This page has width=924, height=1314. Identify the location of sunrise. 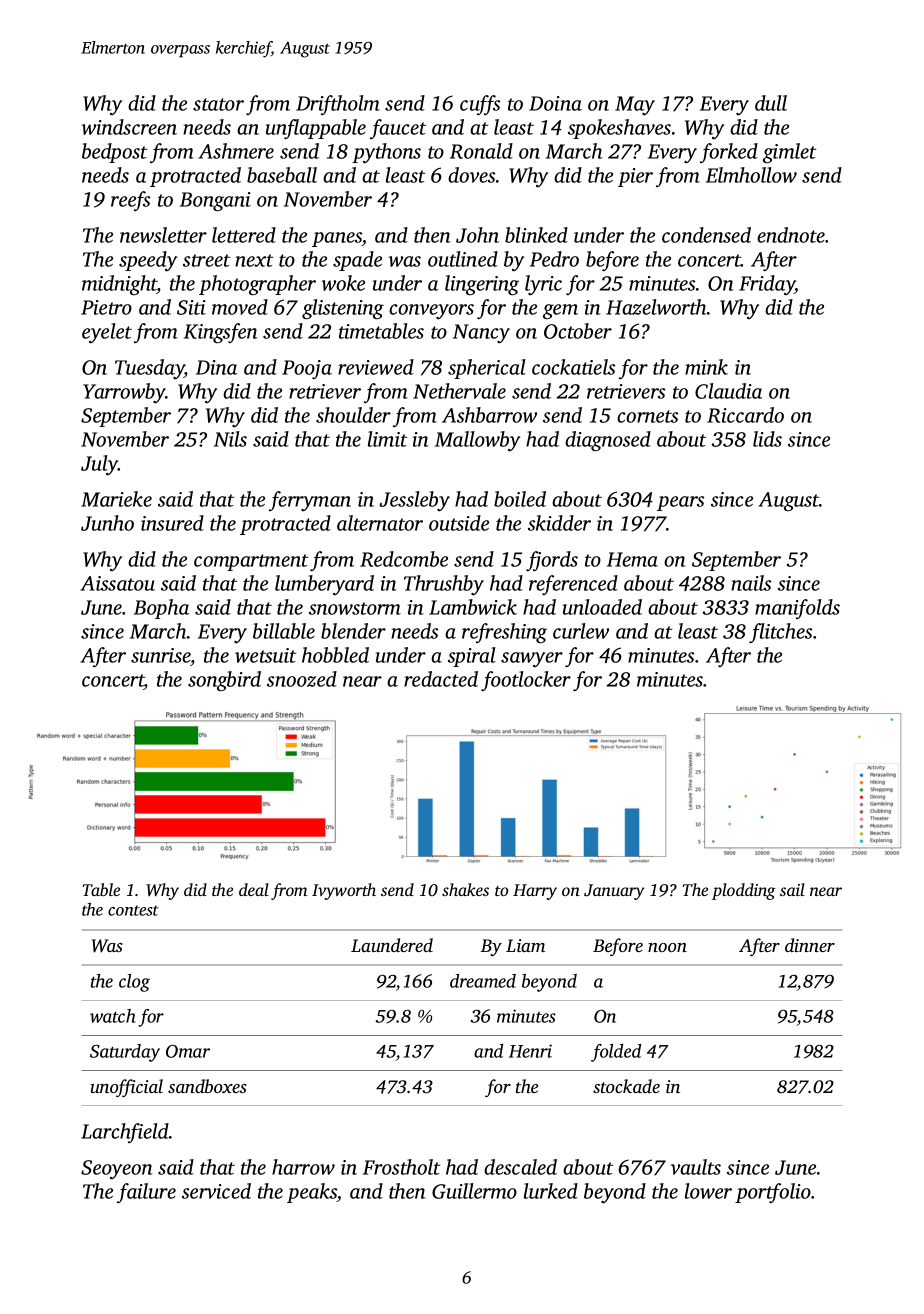
(161, 655).
